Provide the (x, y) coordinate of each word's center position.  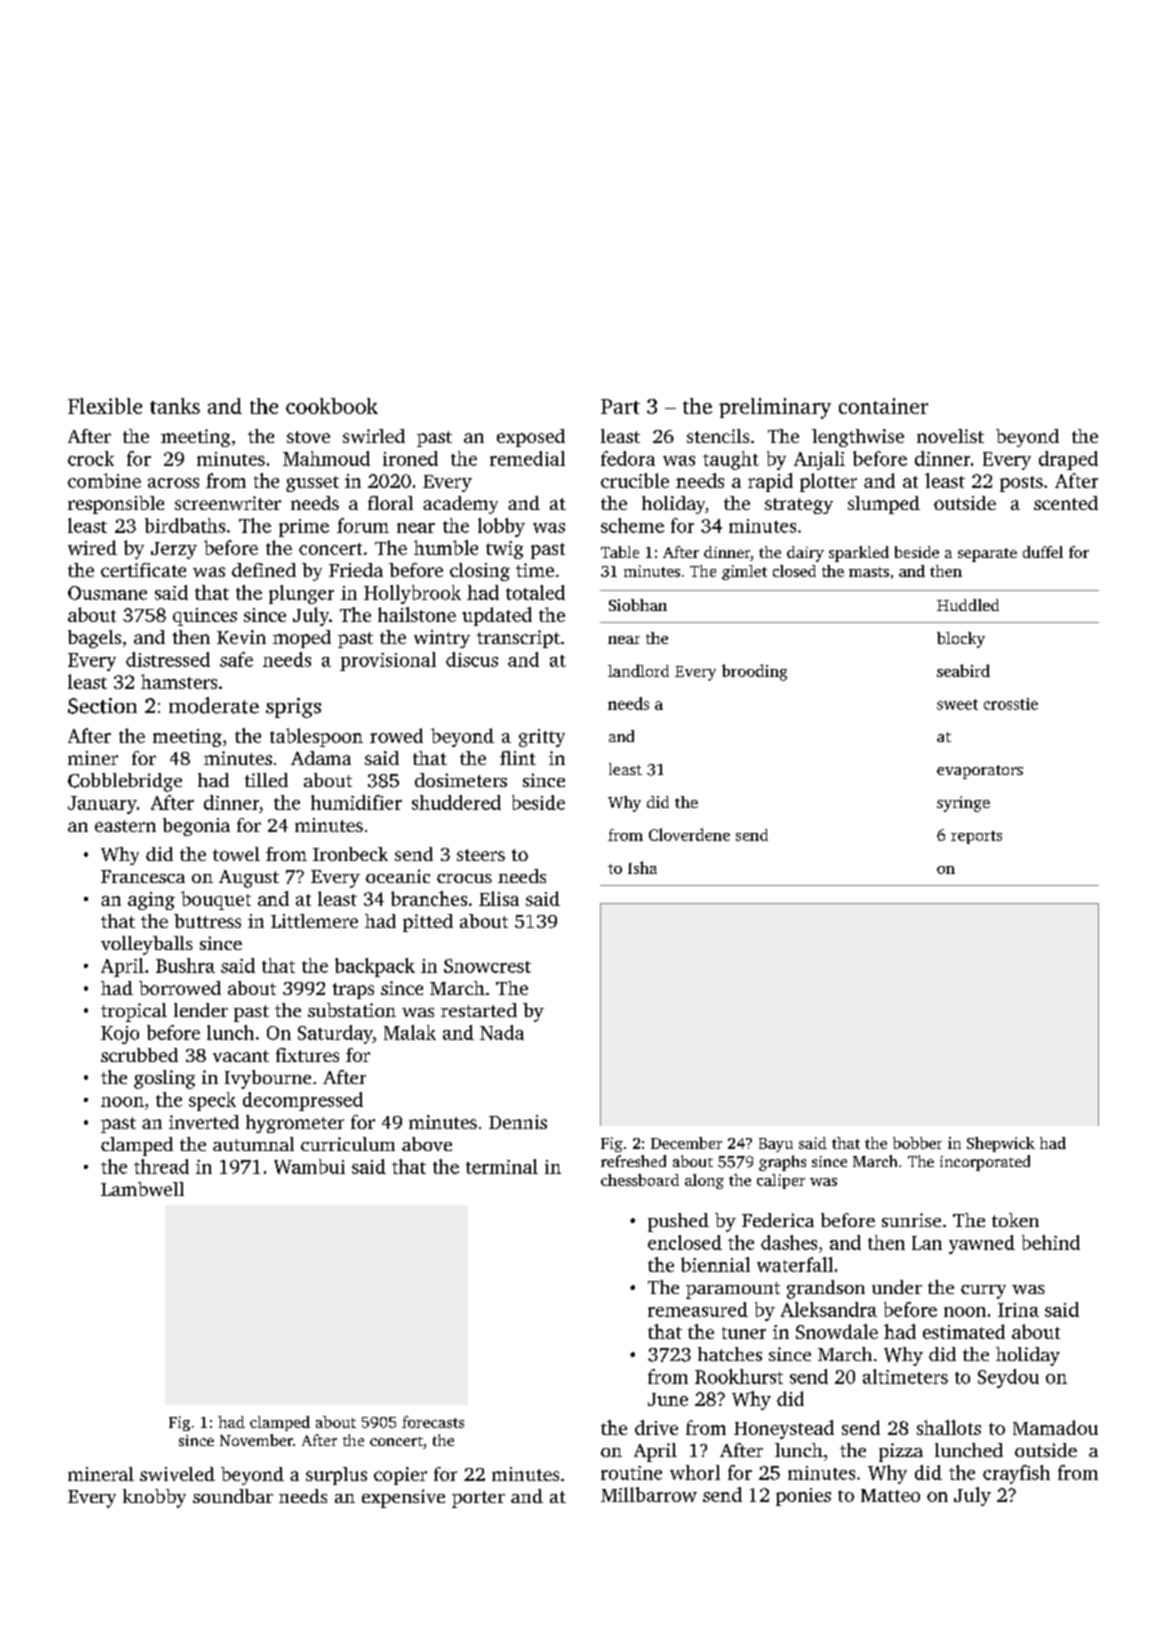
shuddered (456, 802)
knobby (154, 1498)
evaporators (980, 772)
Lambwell (142, 1189)
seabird (963, 670)
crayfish (1016, 1474)
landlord (638, 670)
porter (478, 1499)
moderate (214, 705)
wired (92, 547)
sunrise (911, 1220)
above (427, 1144)
